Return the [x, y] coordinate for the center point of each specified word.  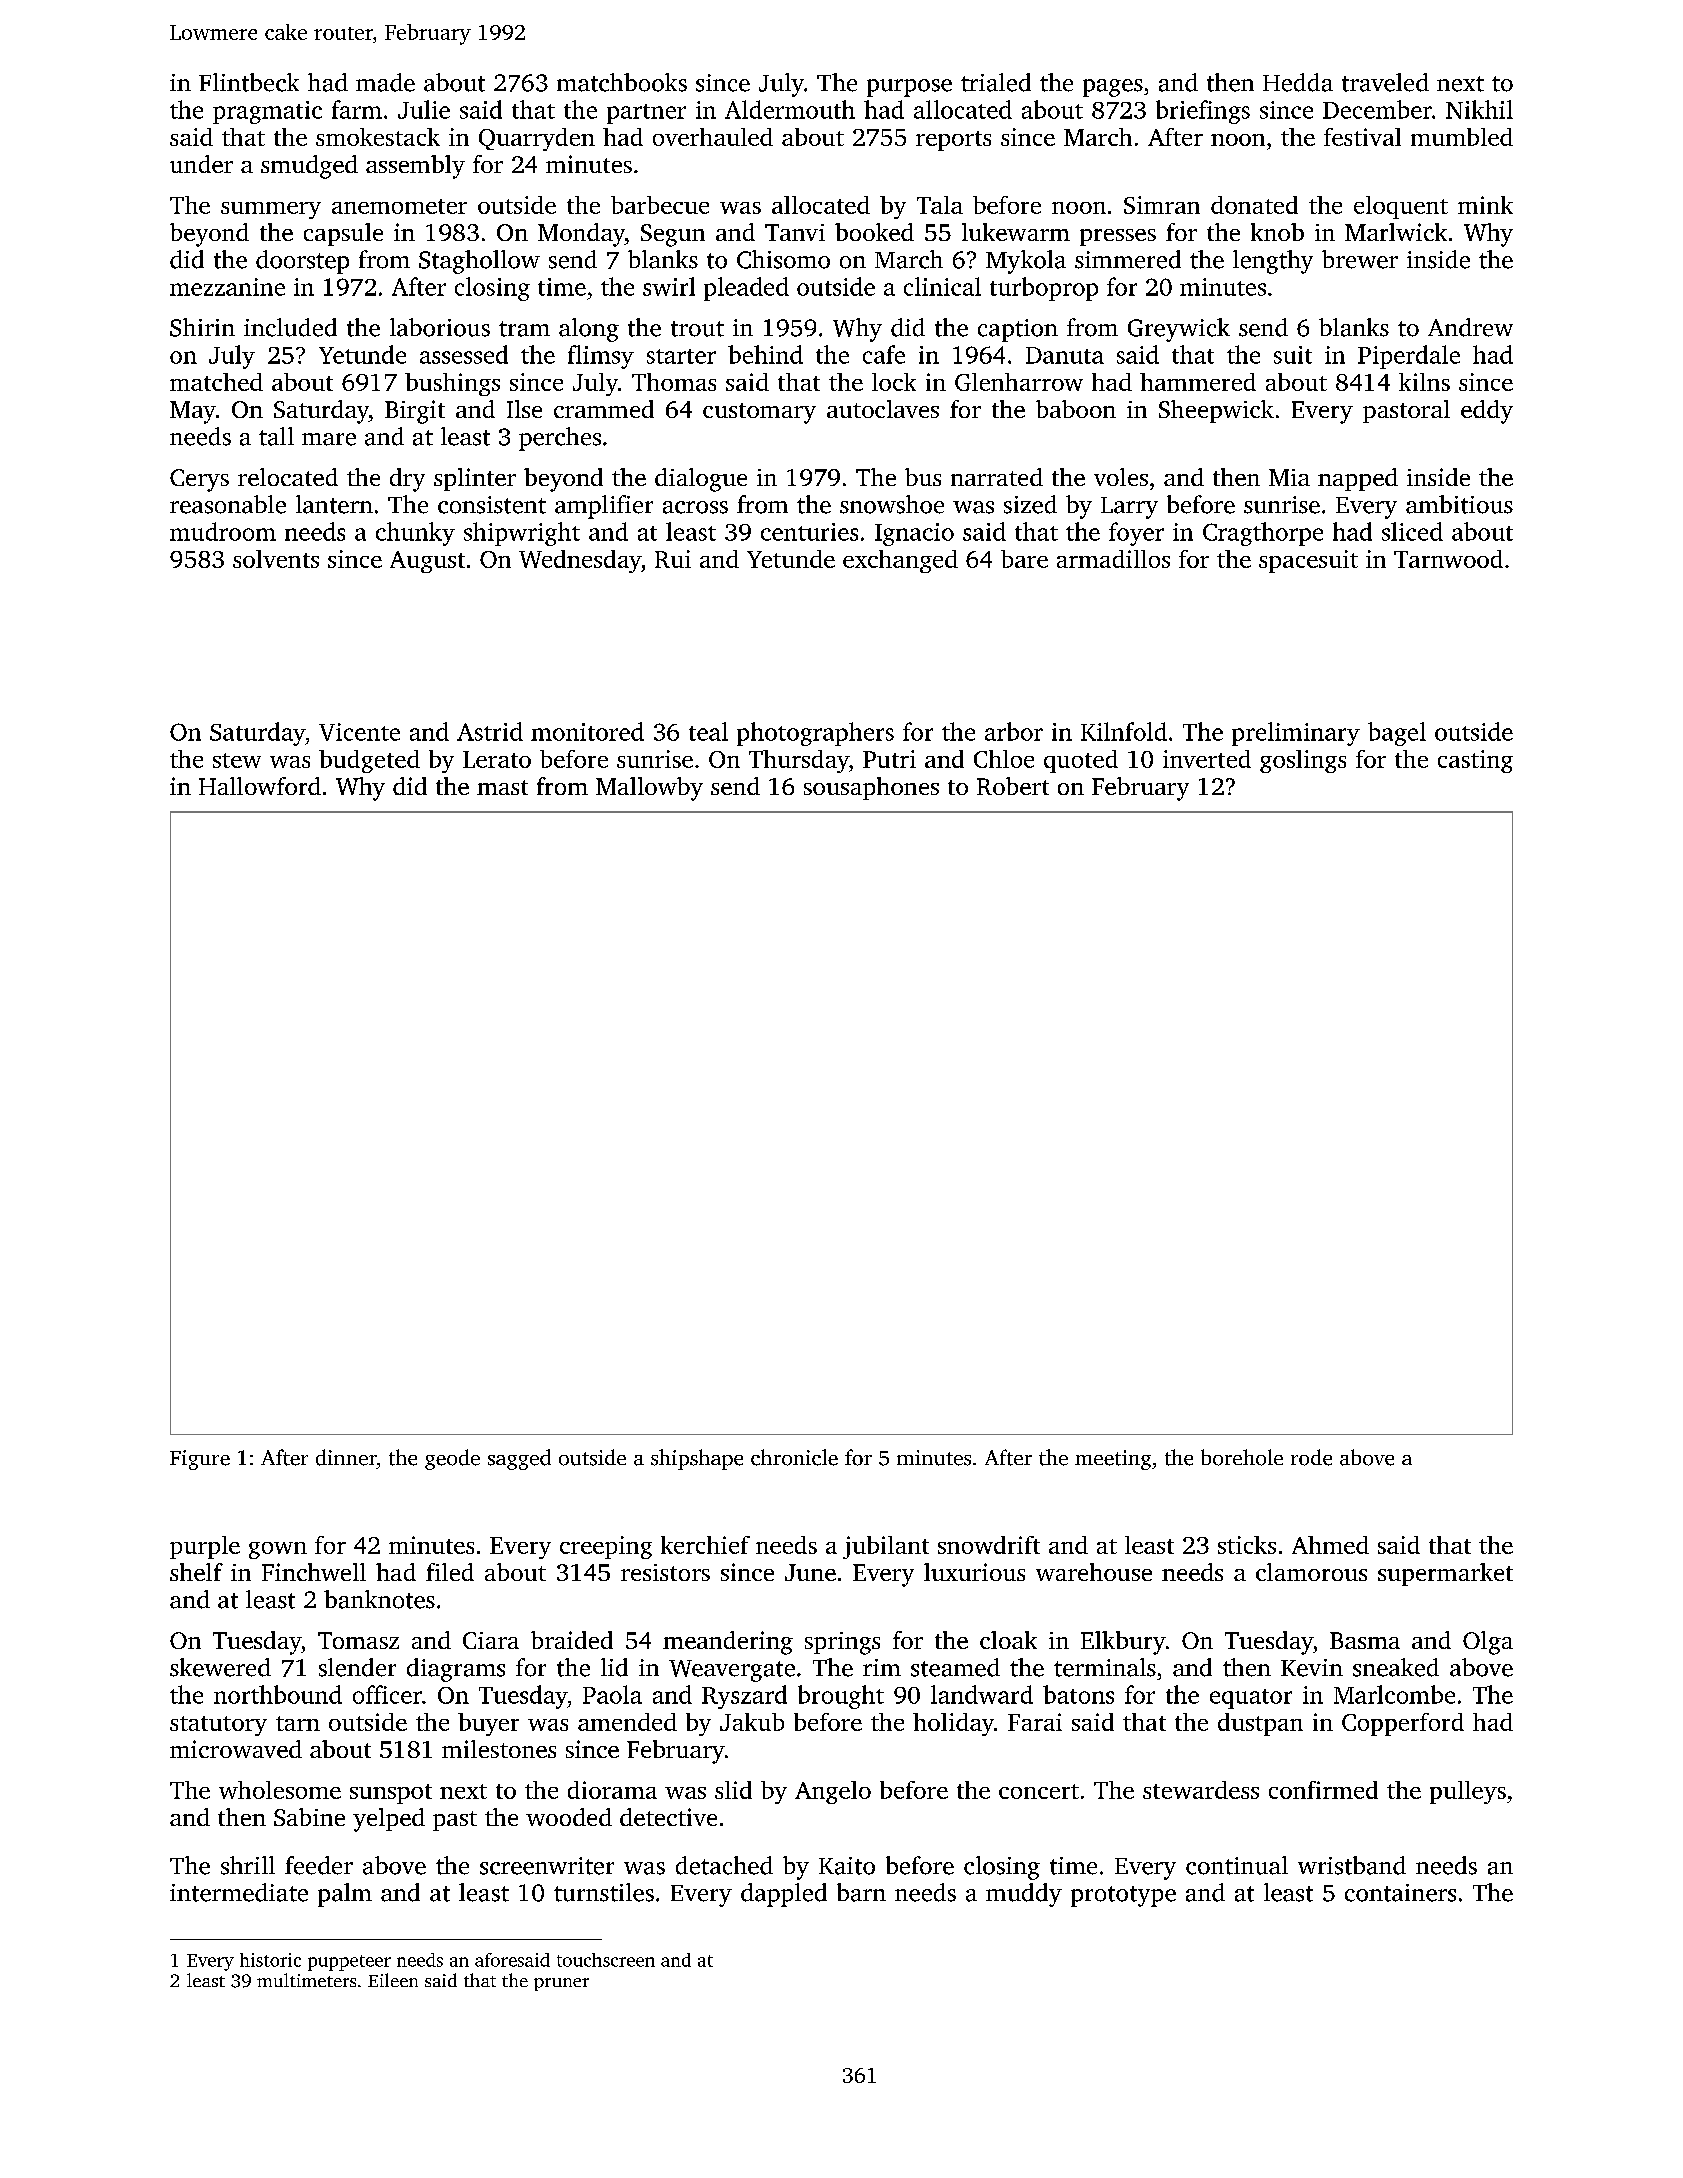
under [201, 164]
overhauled [713, 137]
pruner [561, 1984]
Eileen [393, 1980]
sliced [1412, 531]
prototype [1123, 1896]
